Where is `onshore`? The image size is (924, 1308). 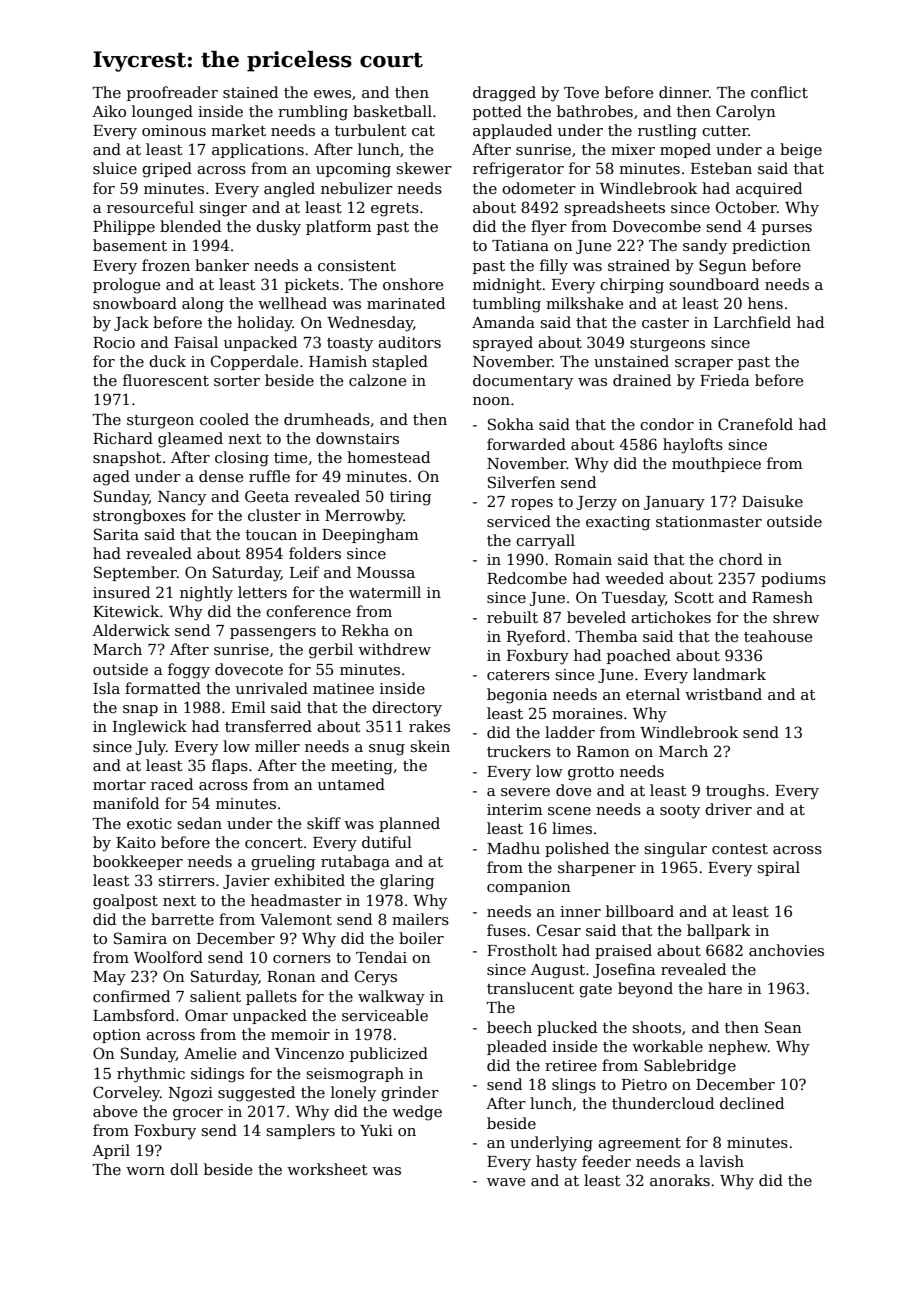
onshore is located at coordinates (413, 284).
